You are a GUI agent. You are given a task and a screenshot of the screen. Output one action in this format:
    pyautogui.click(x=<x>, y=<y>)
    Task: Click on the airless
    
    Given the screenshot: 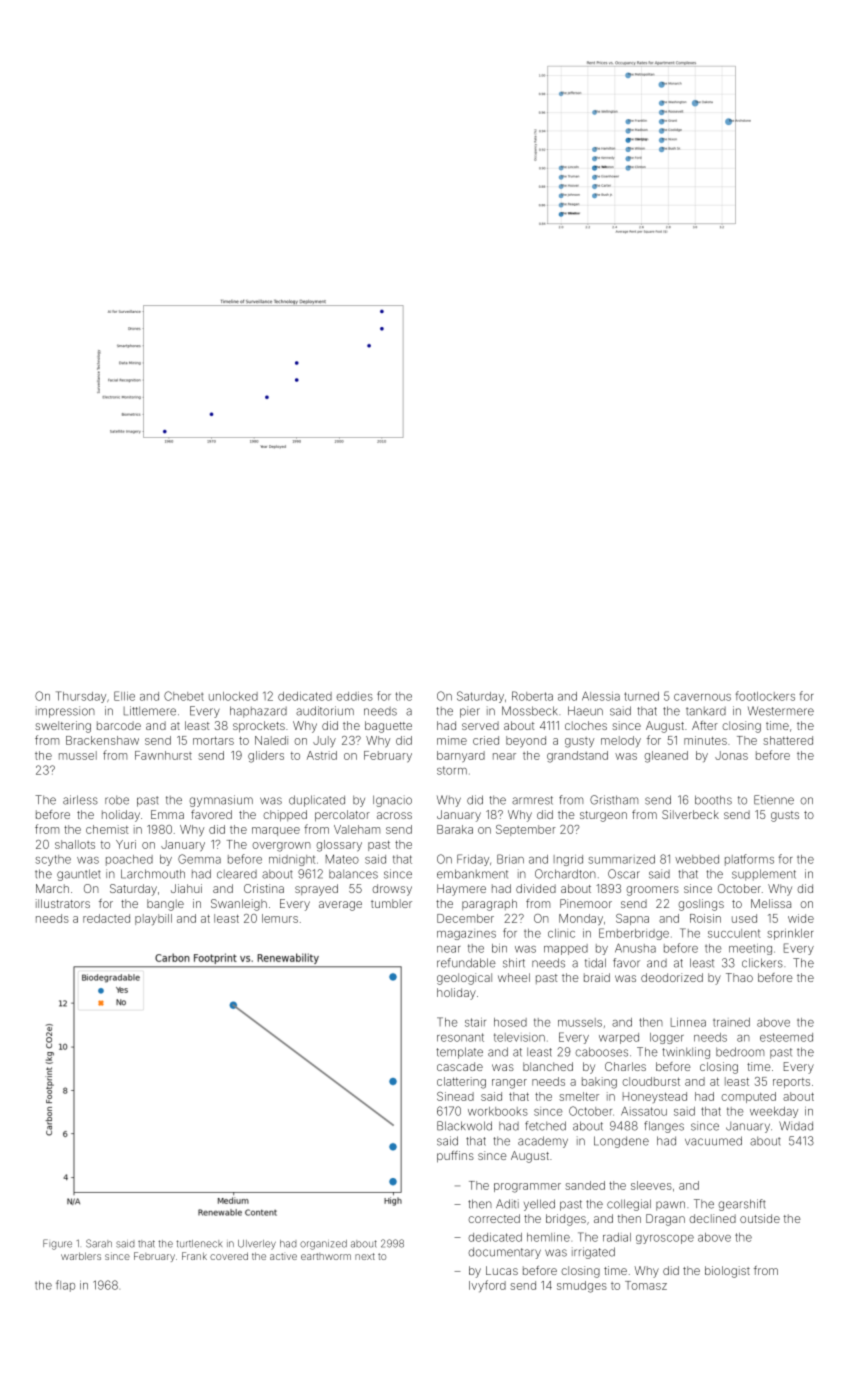 What is the action you would take?
    pyautogui.click(x=80, y=800)
